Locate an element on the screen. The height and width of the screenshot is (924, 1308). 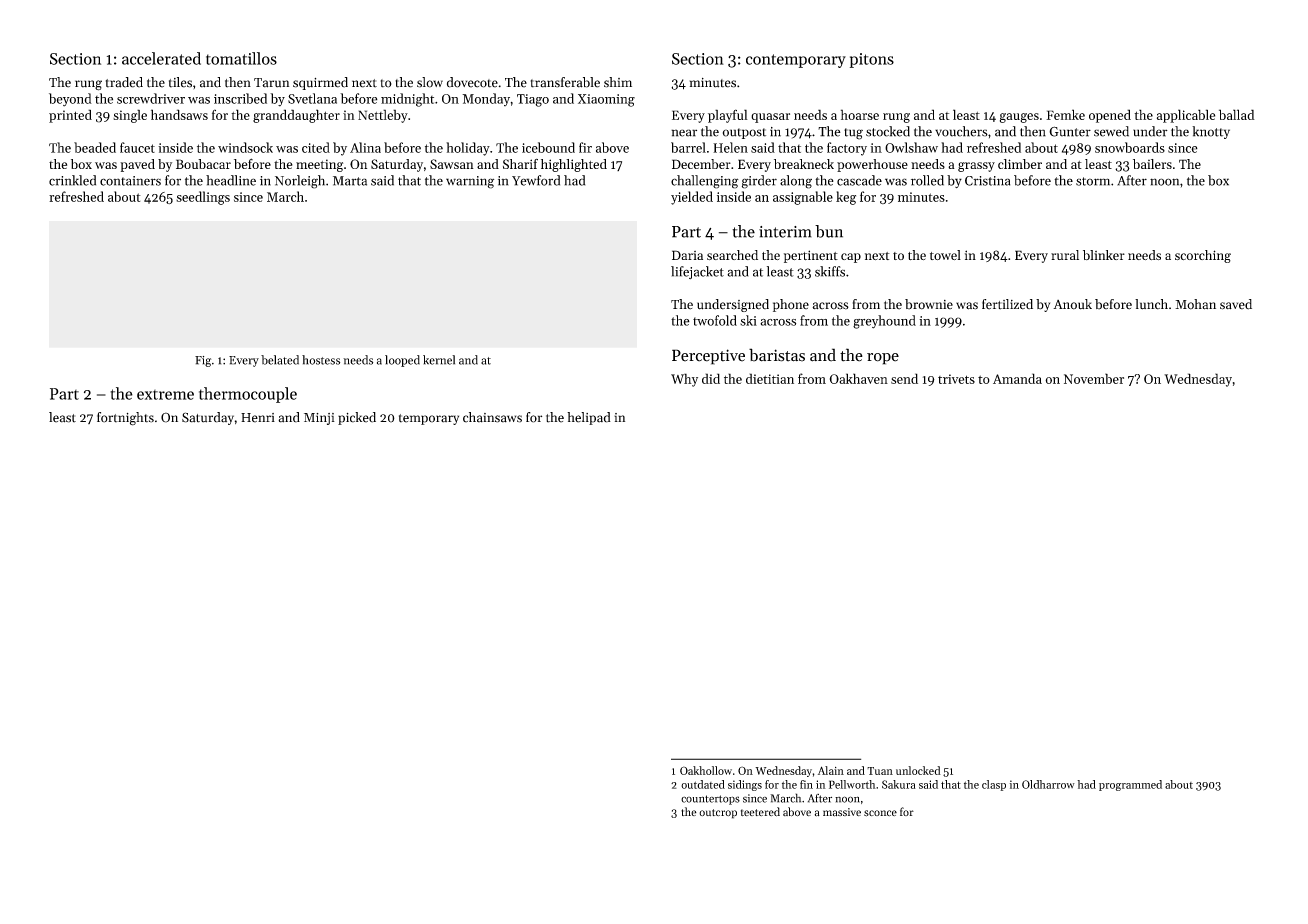
fin is located at coordinates (806, 784).
